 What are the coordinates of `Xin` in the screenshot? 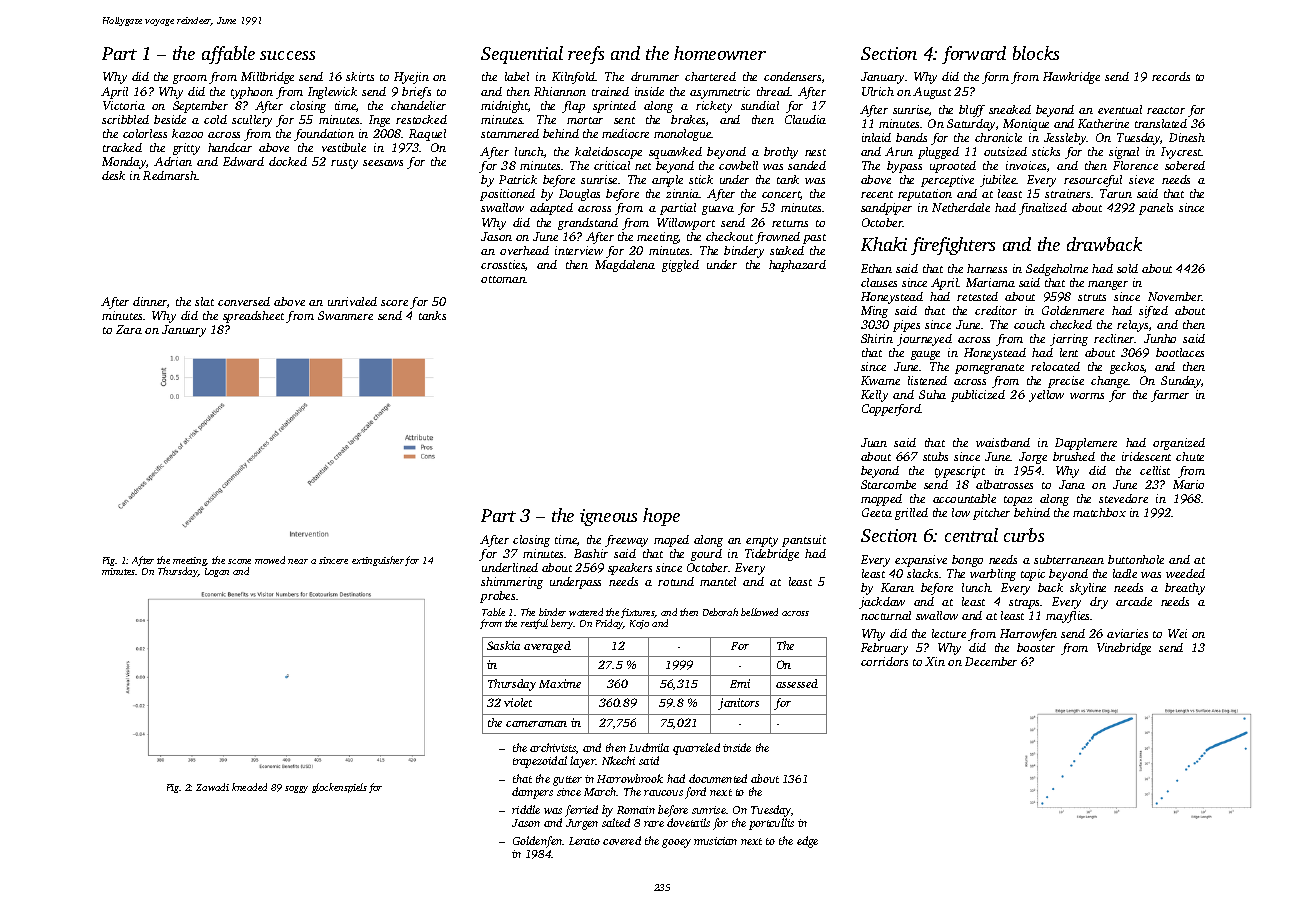 It's located at (935, 661).
